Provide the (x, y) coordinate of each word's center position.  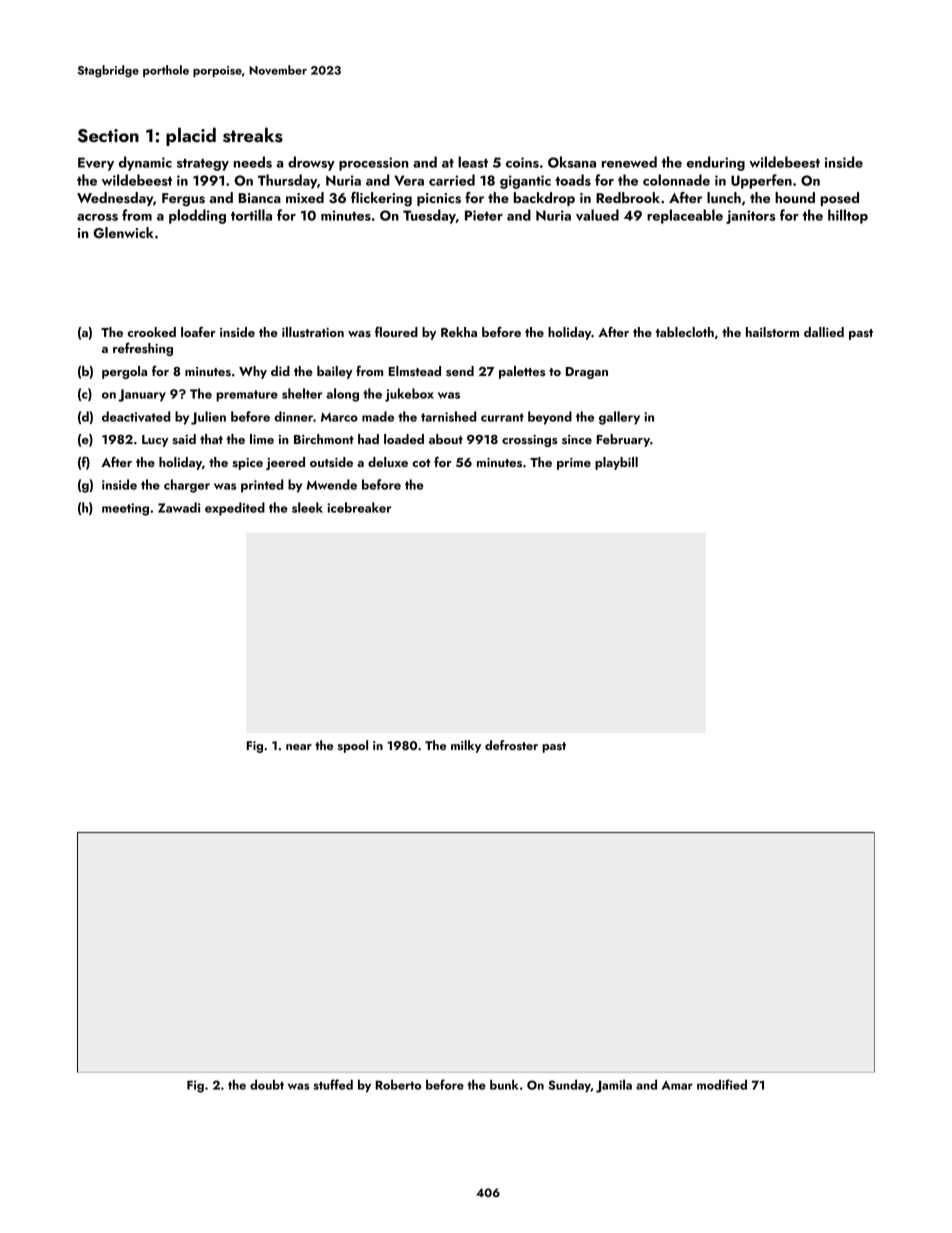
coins (522, 162)
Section (108, 136)
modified (722, 1084)
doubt (267, 1084)
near (299, 747)
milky (466, 746)
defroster (511, 745)
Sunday (569, 1086)
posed (840, 199)
